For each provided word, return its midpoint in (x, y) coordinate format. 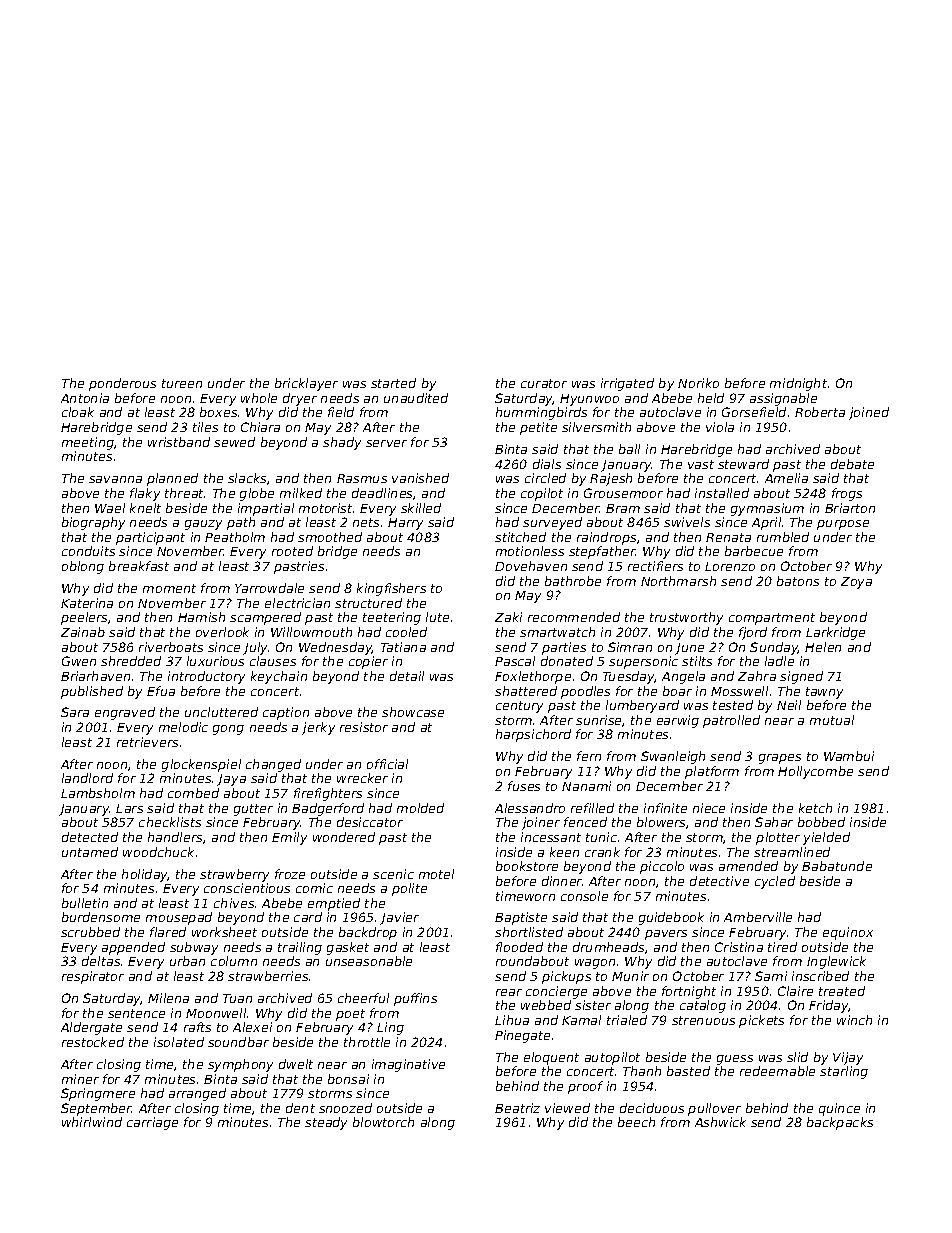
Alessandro (530, 808)
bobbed (821, 822)
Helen (823, 647)
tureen (182, 383)
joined (869, 413)
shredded (131, 661)
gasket (348, 948)
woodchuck (158, 852)
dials (547, 464)
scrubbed (90, 932)
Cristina (739, 947)
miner (80, 1079)
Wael (110, 508)
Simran (630, 647)
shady (342, 443)
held (711, 398)
